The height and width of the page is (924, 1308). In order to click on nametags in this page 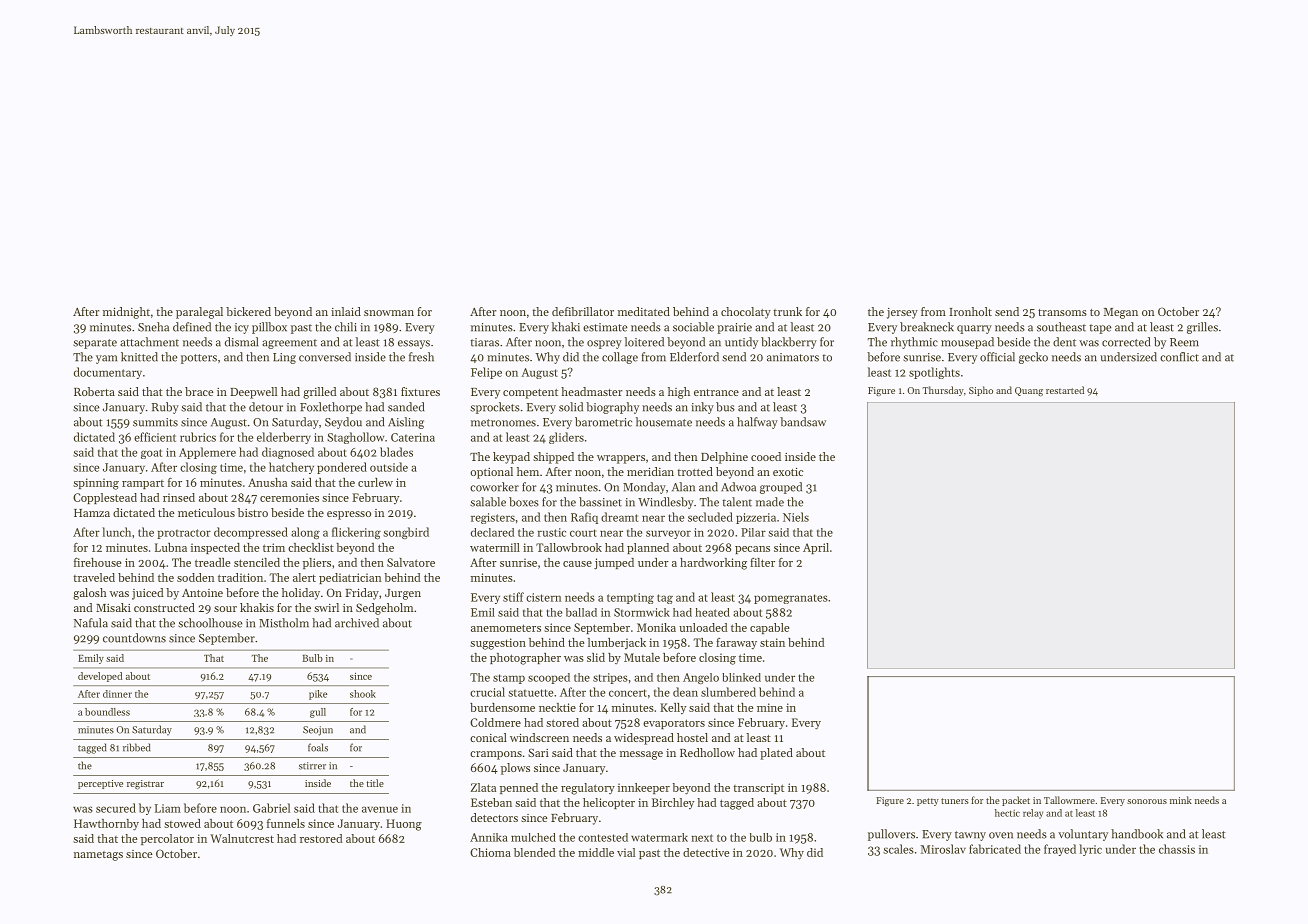, I will do `click(98, 856)`.
